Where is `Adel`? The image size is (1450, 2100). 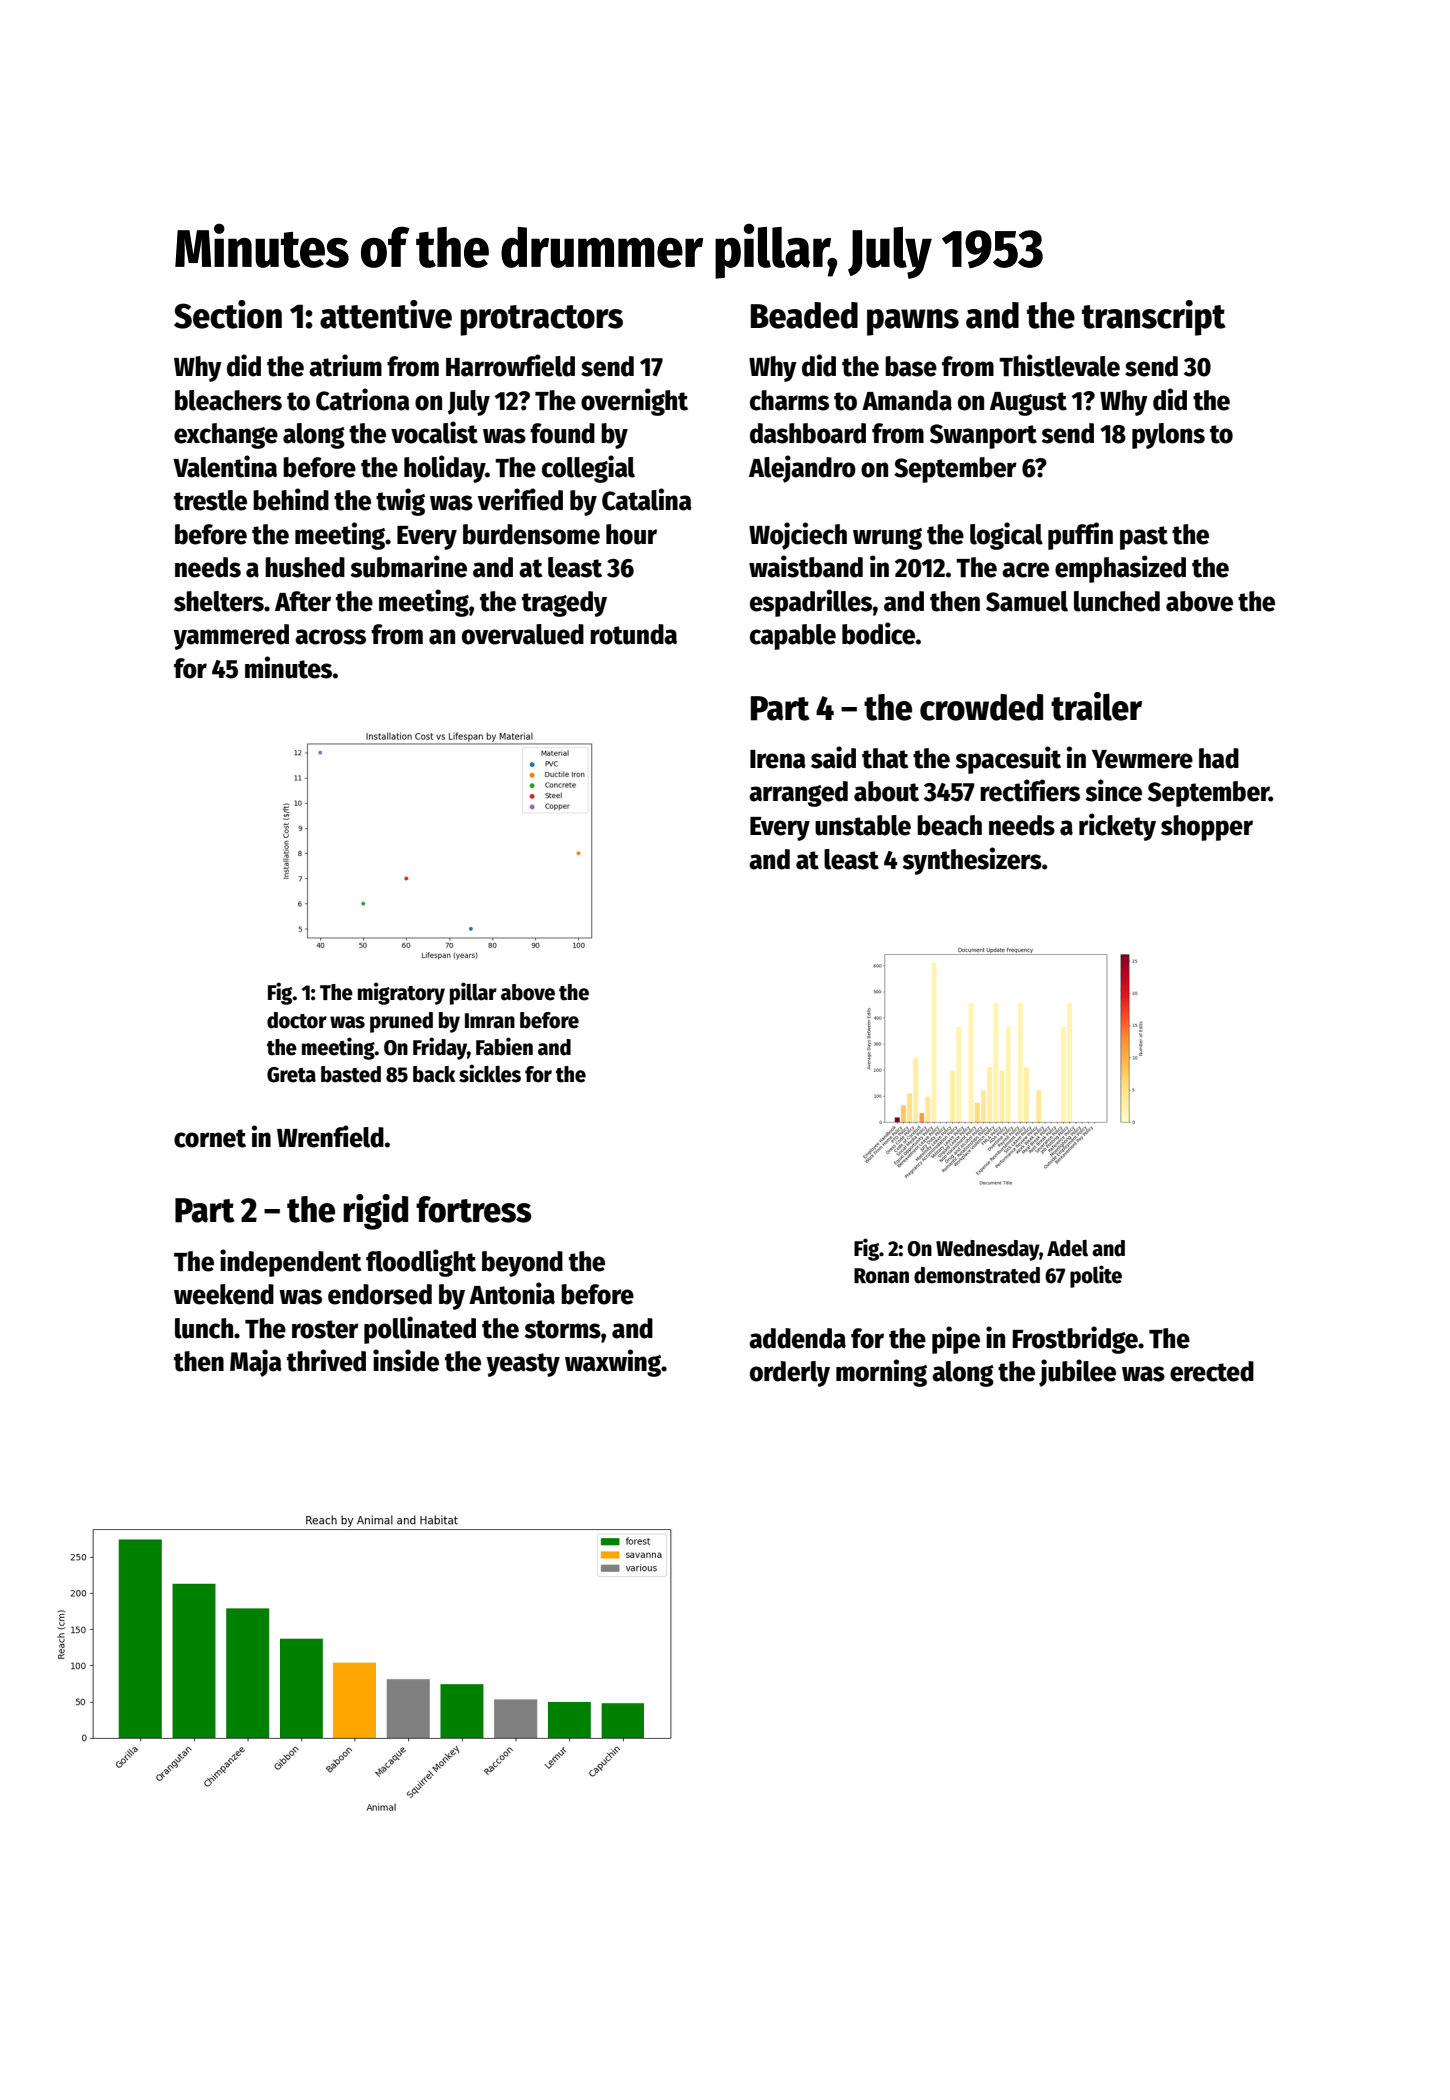
Adel is located at coordinates (1067, 1248).
